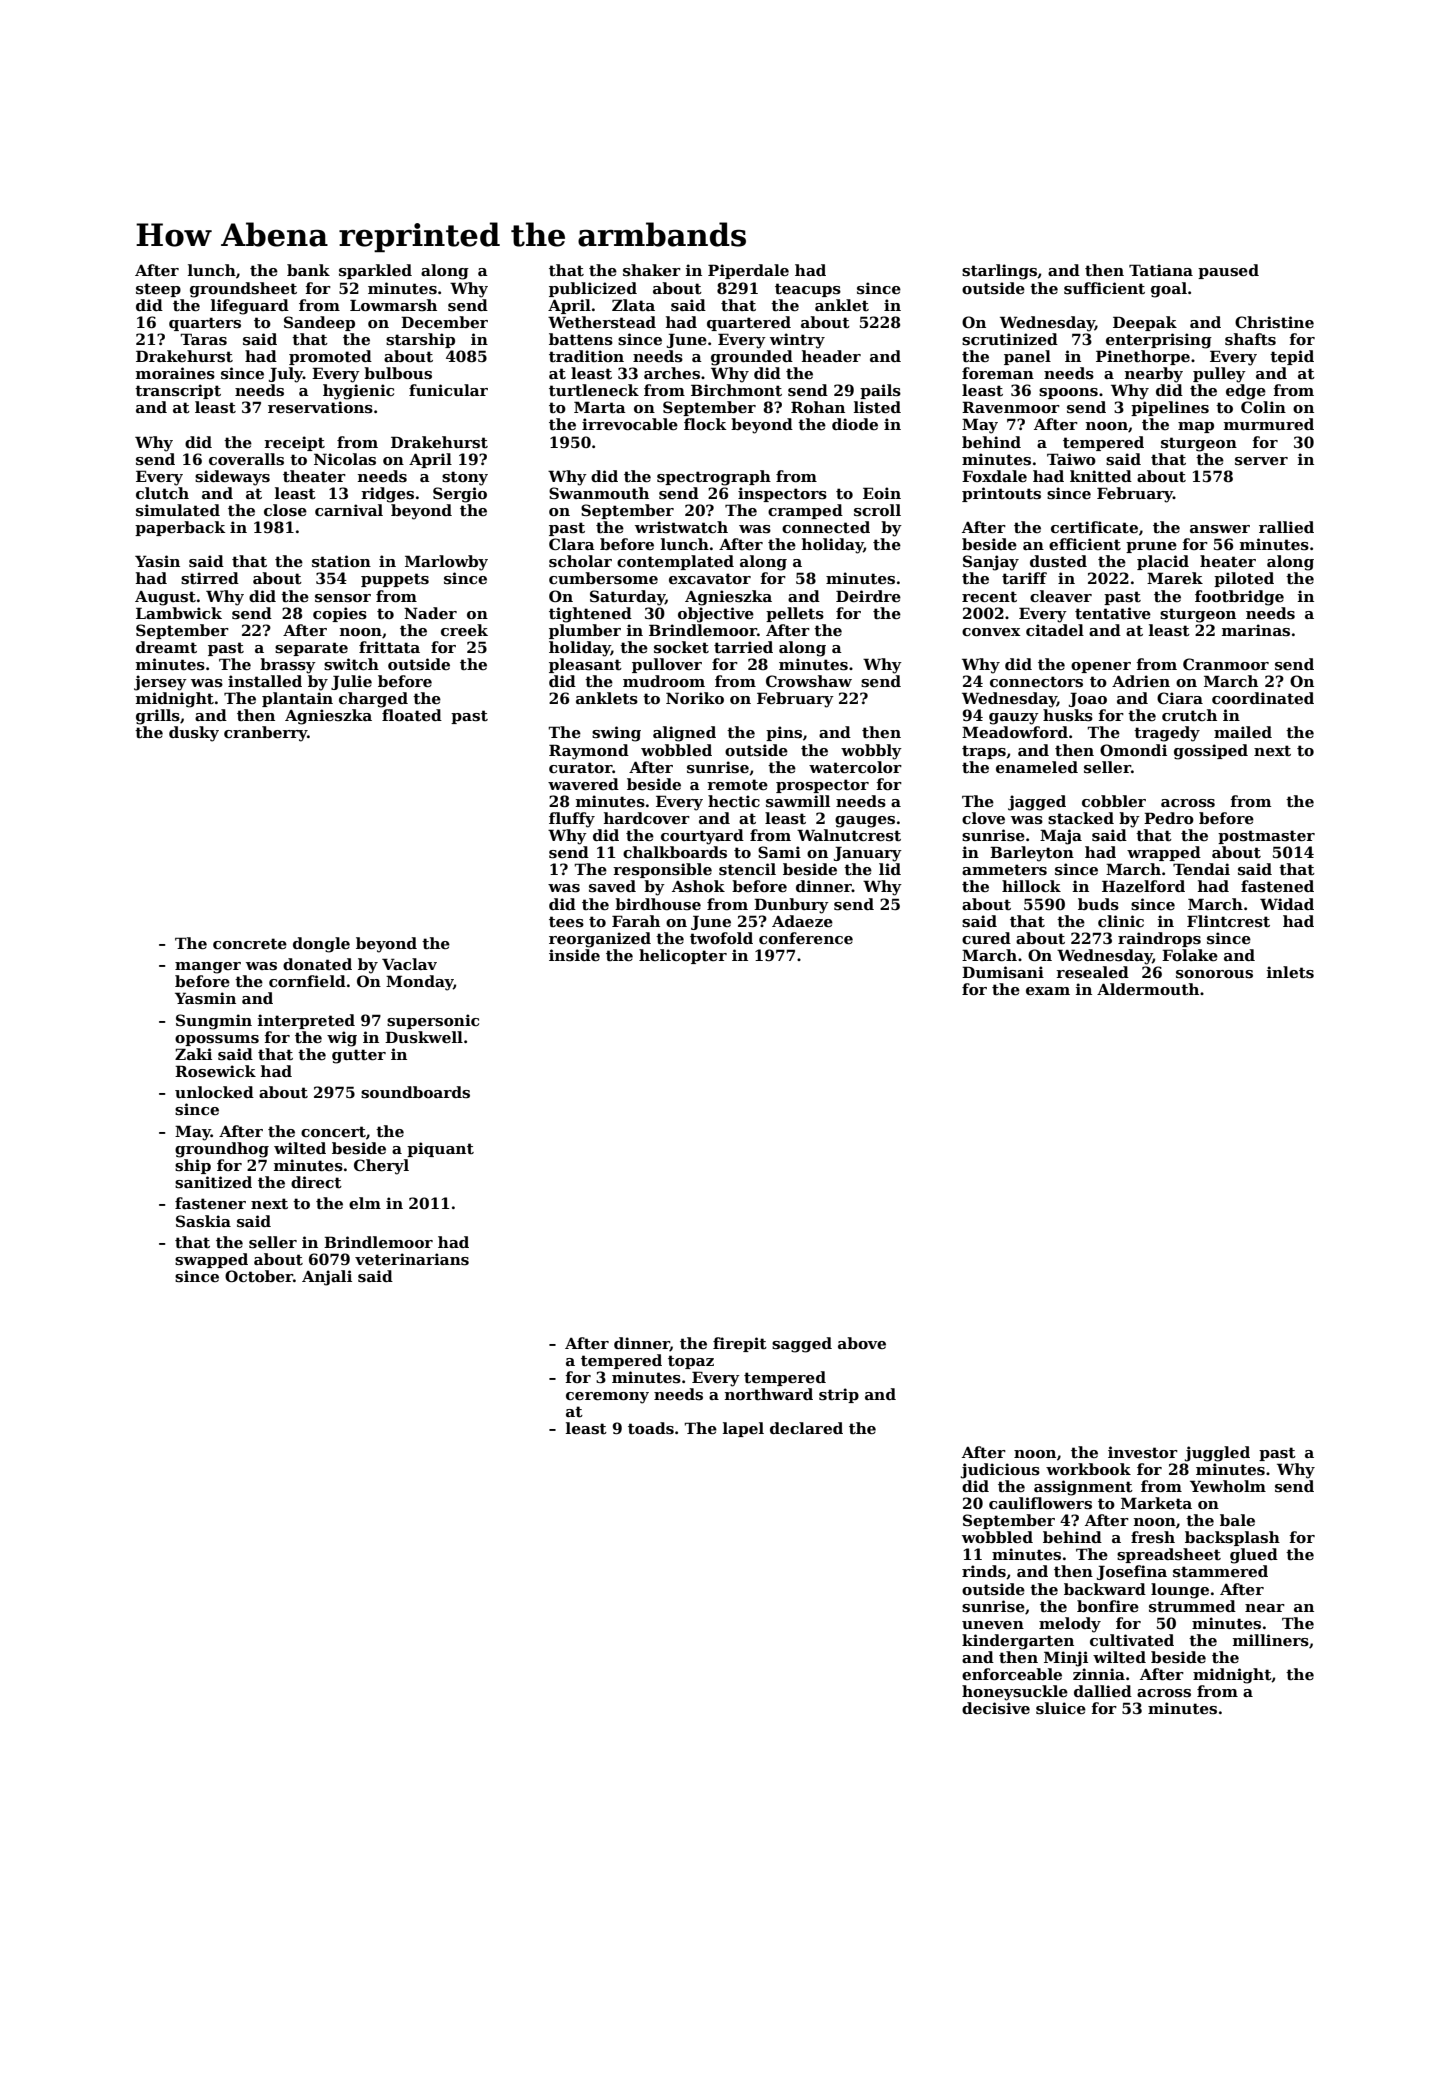 The width and height of the image is (1450, 2100). Describe the element at coordinates (1217, 1454) in the image. I see `juggled` at that location.
